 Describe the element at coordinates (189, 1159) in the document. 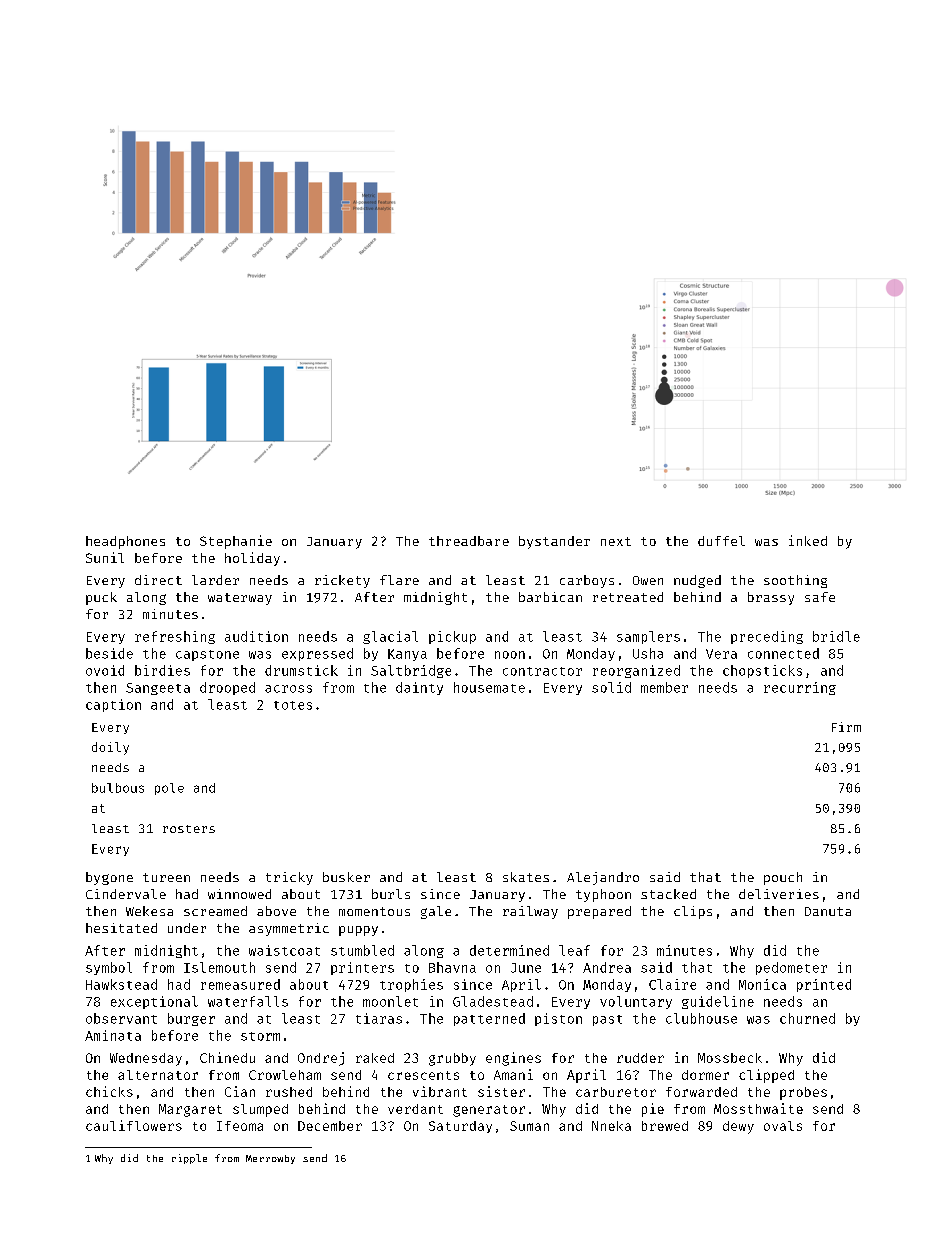

I see `ripple` at that location.
